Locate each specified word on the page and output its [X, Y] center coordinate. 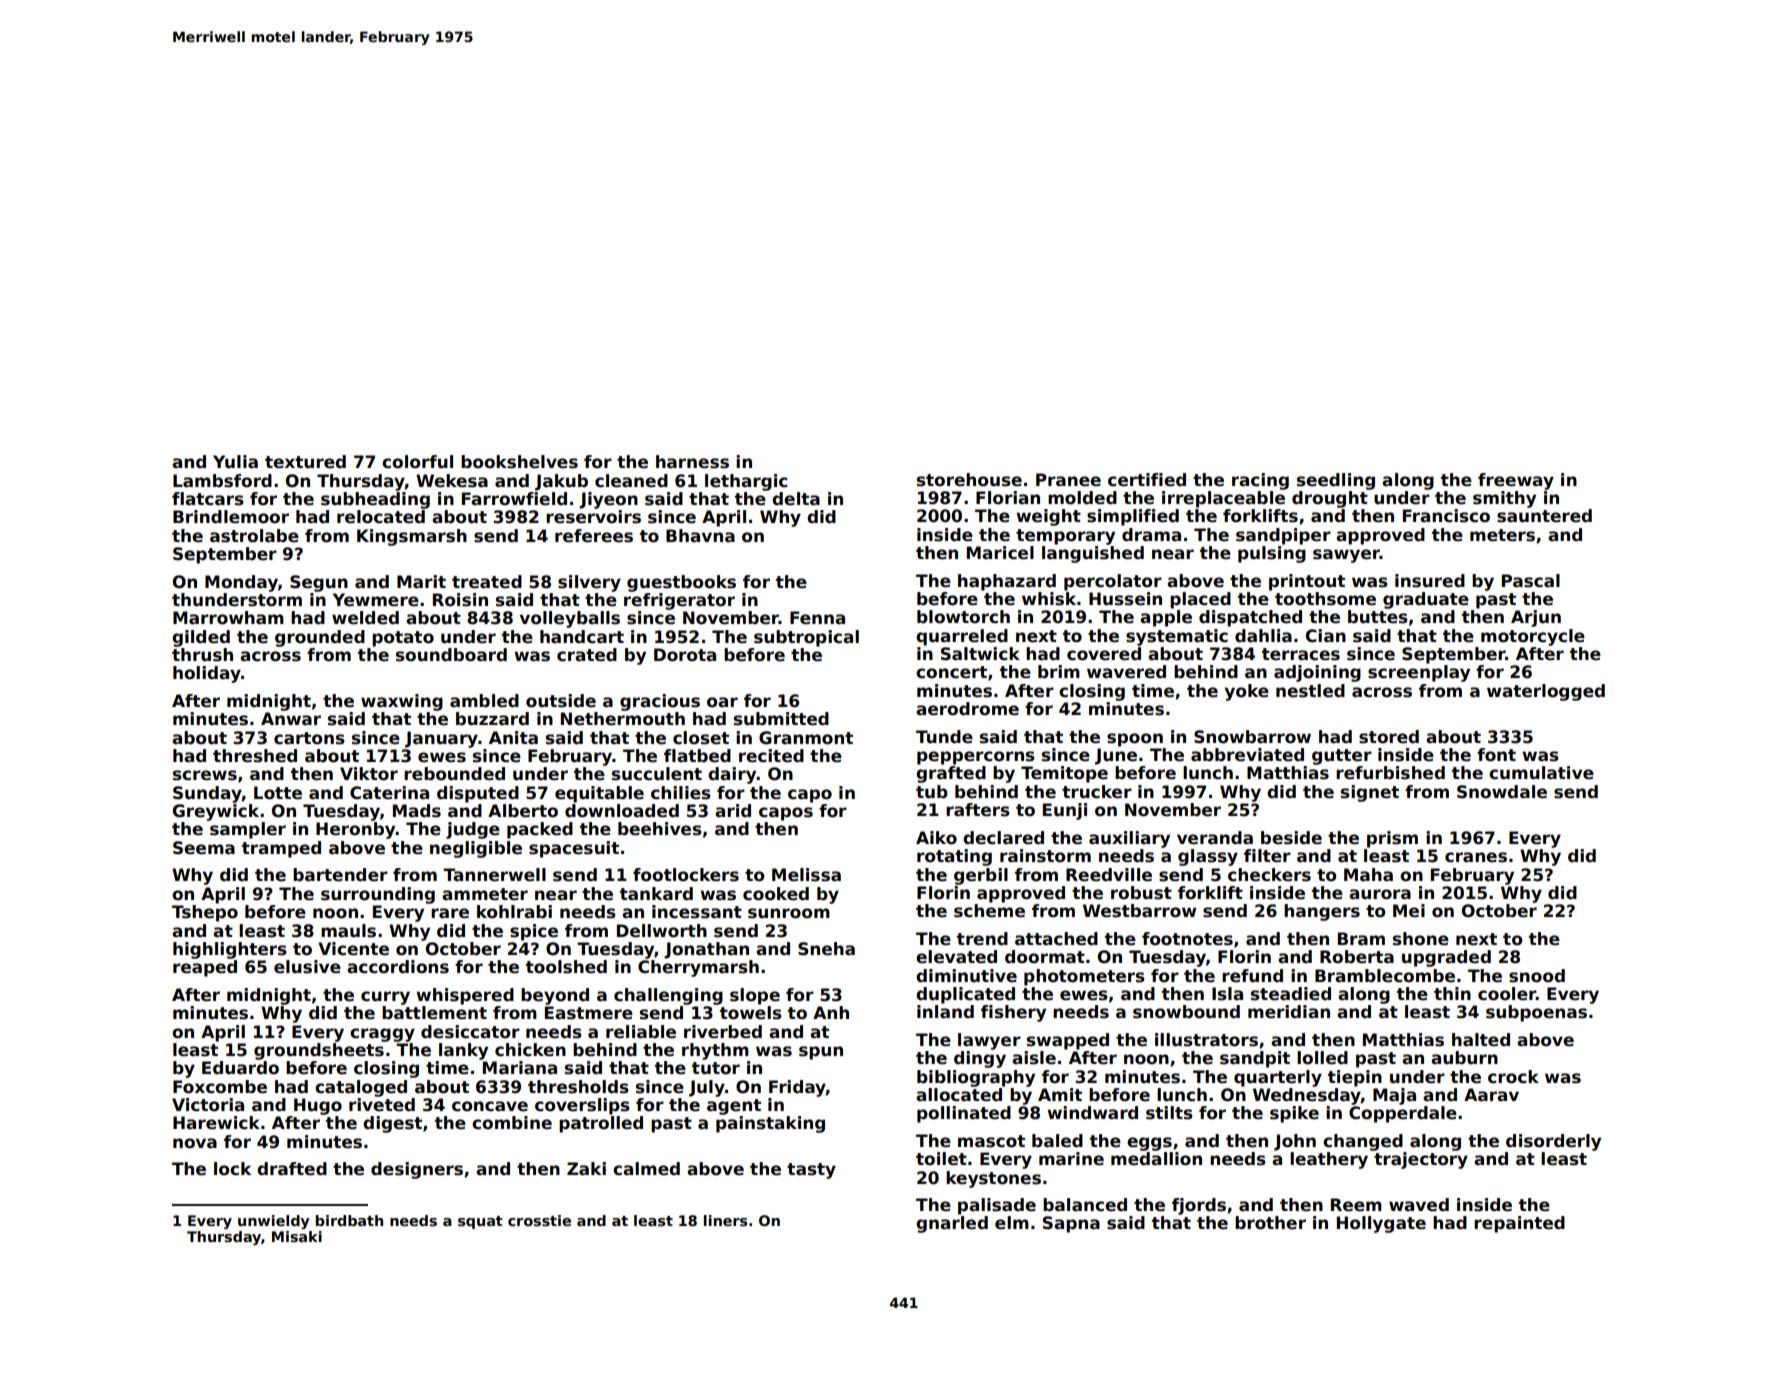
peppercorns [976, 758]
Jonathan [706, 950]
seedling [1336, 481]
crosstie [539, 1220]
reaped [205, 968]
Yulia [235, 462]
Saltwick [980, 654]
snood [1537, 976]
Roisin [460, 600]
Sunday [207, 794]
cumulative [1541, 773]
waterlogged [1546, 692]
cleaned [631, 481]
